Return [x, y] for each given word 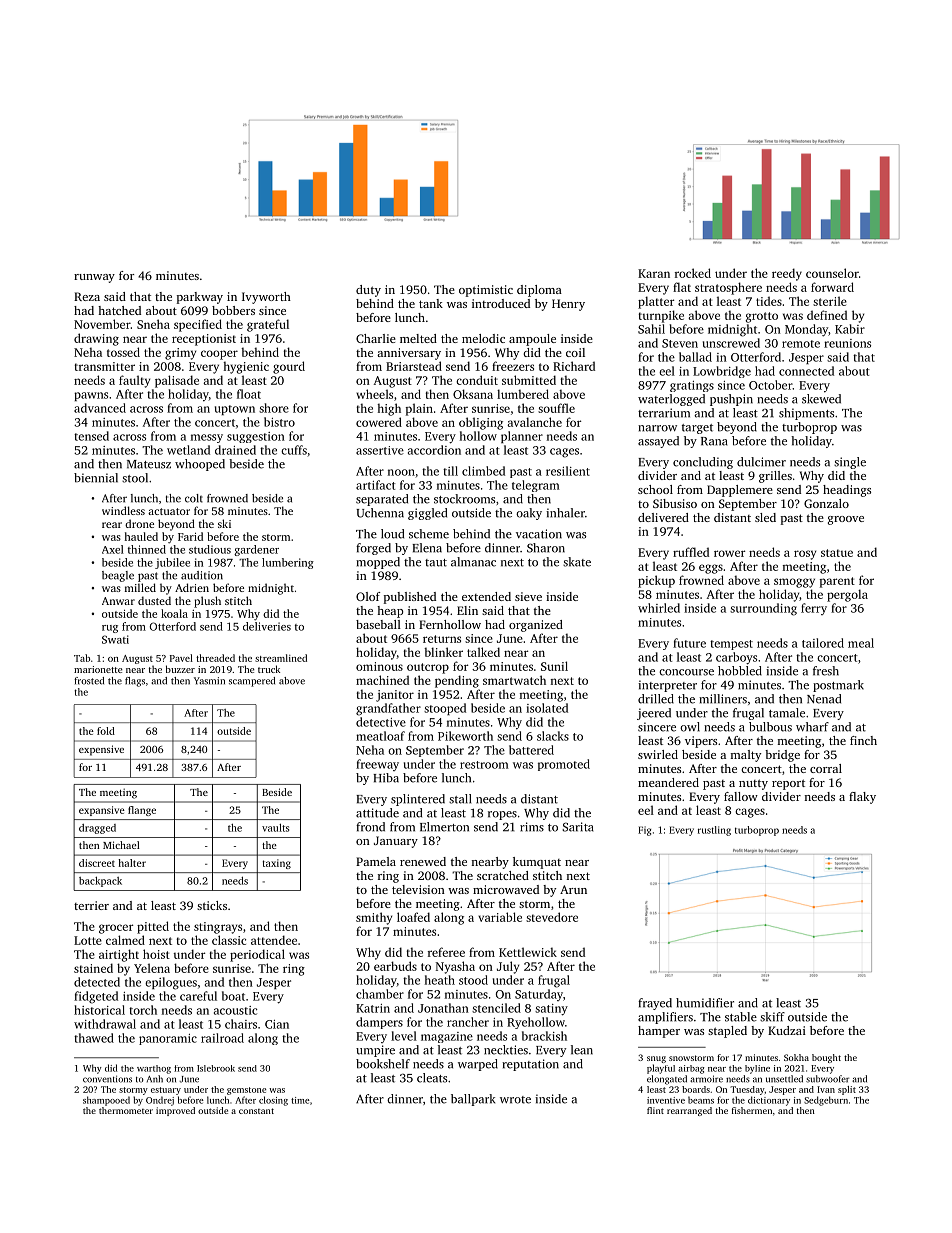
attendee [274, 940]
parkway [200, 298]
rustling [714, 831]
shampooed [106, 1101]
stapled [727, 1032]
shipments [806, 414]
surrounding [763, 609]
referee [446, 952]
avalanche [534, 422]
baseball [378, 624]
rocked [693, 273]
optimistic [486, 291]
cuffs [294, 450]
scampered [252, 682]
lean [582, 1050]
